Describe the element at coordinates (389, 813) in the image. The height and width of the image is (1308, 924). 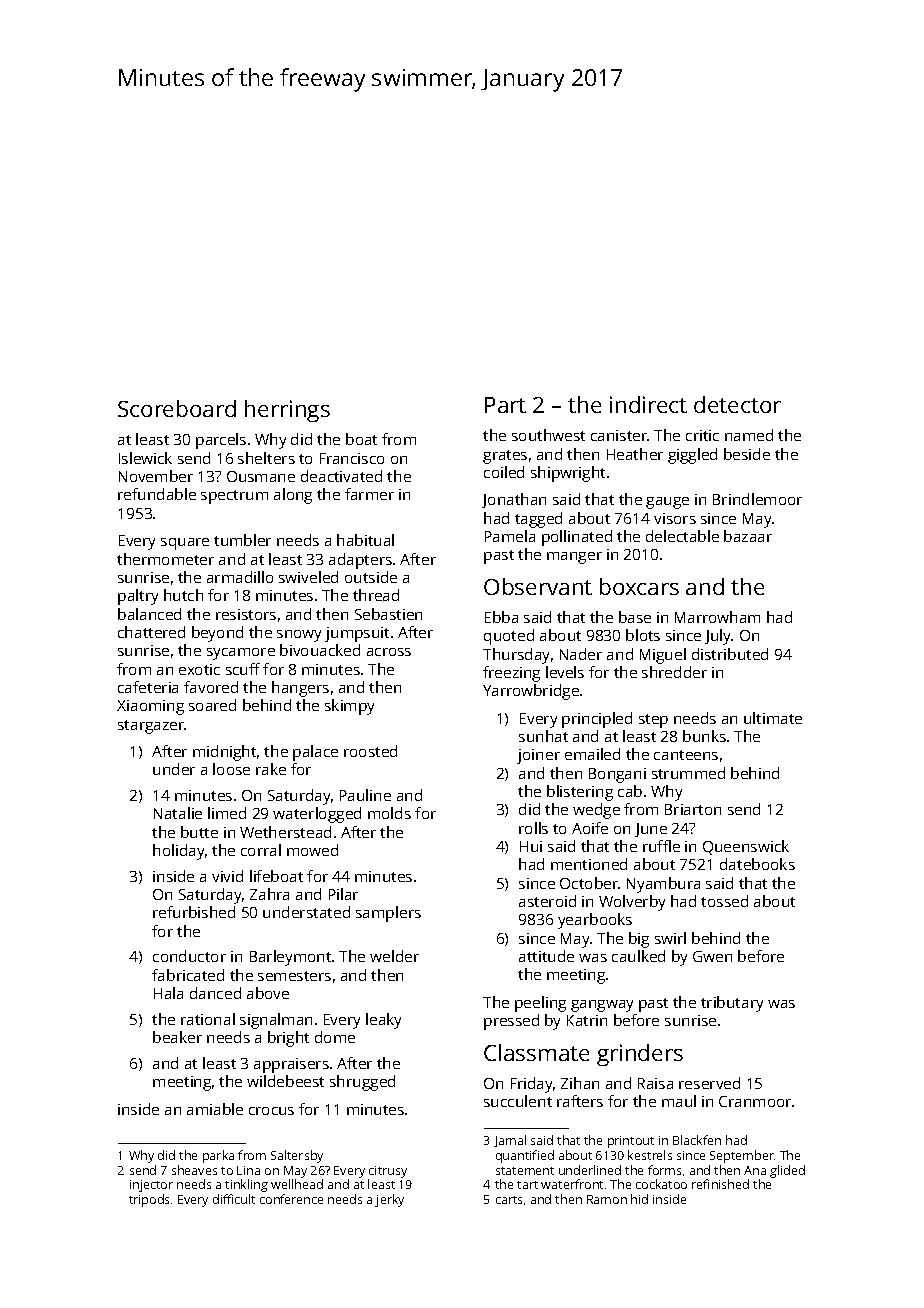
I see `molds` at that location.
